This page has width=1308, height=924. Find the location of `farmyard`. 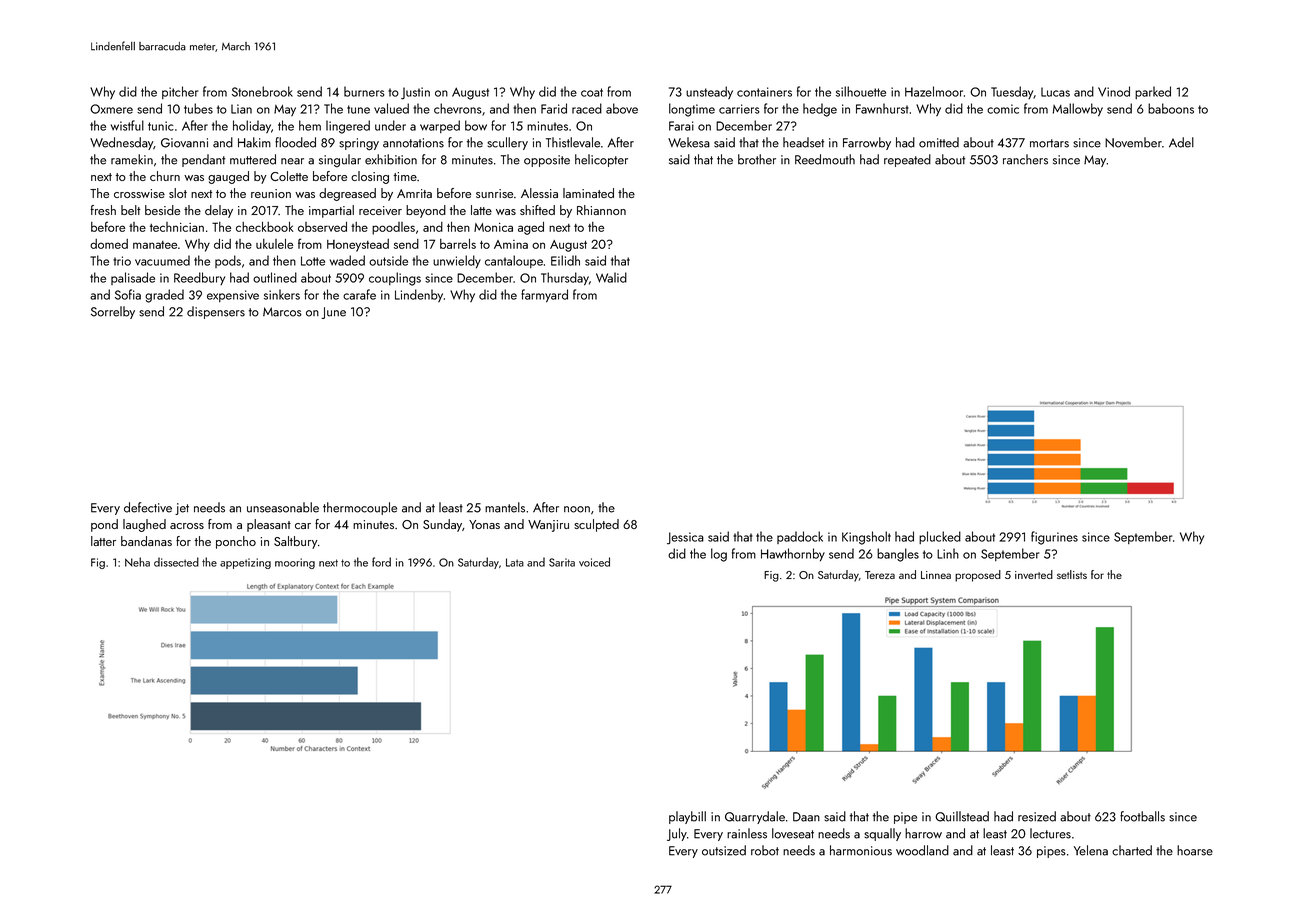

farmyard is located at coordinates (544, 296).
